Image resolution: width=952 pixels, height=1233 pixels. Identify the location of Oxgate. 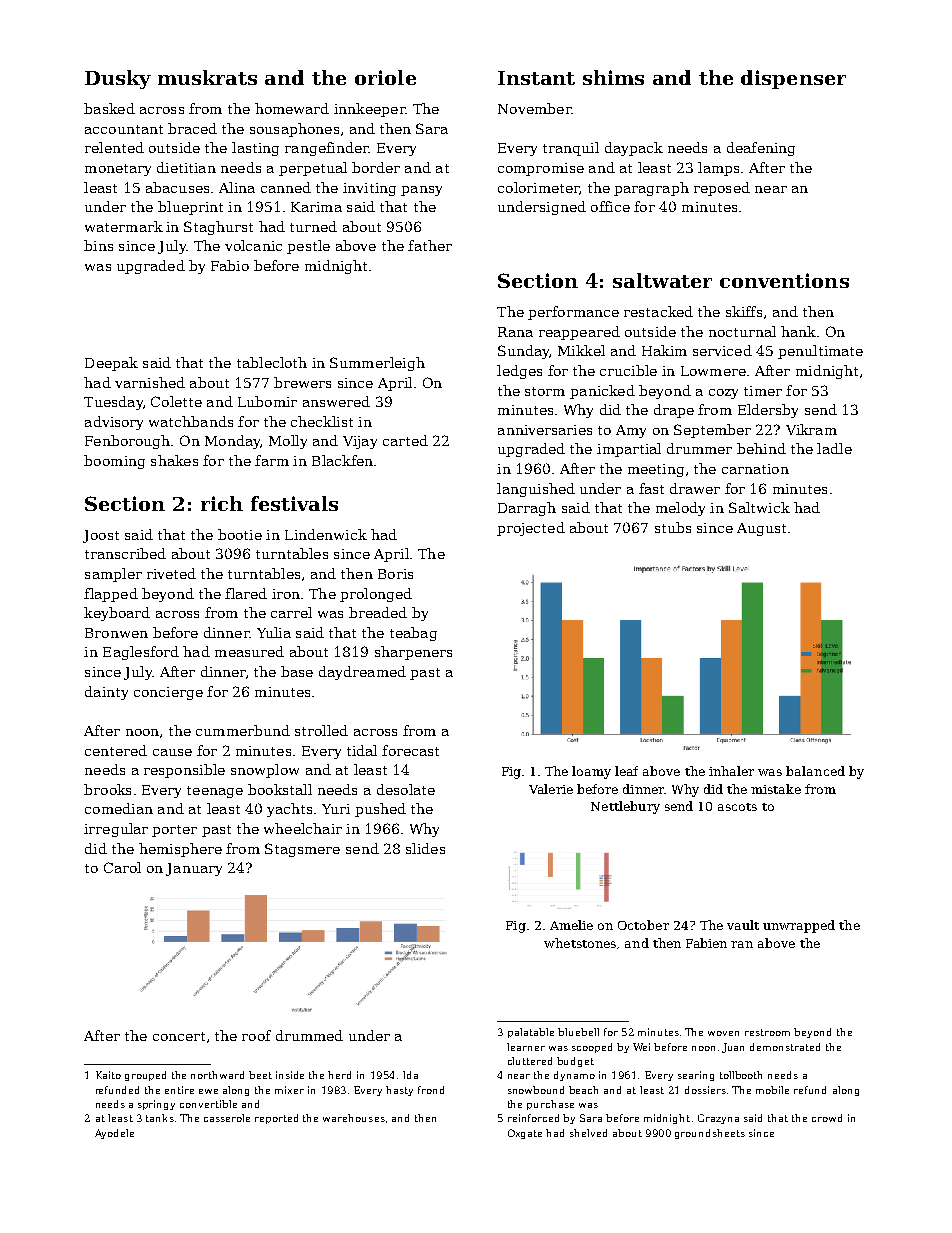
(525, 1134).
